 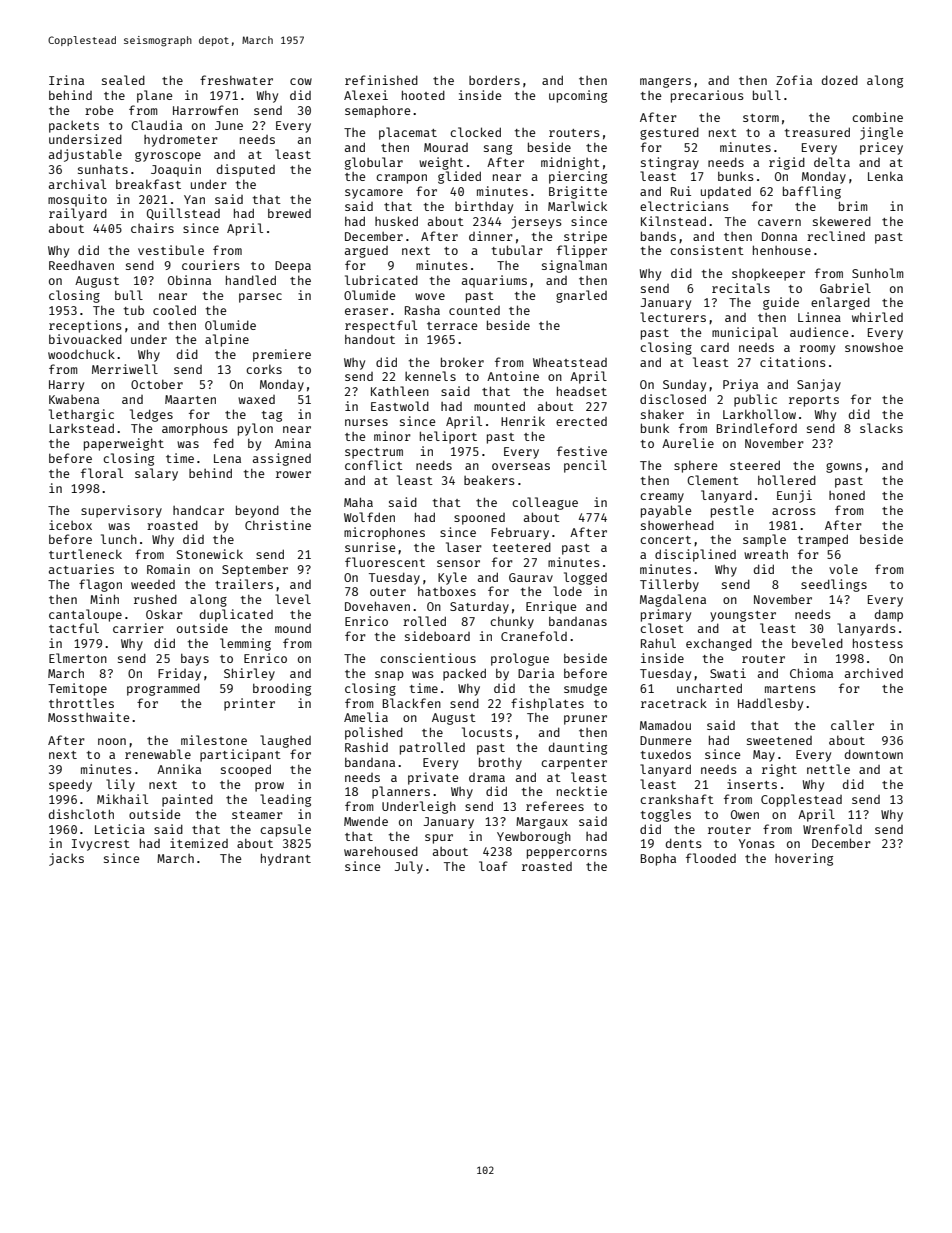 I want to click on mangers, so click(x=665, y=83).
